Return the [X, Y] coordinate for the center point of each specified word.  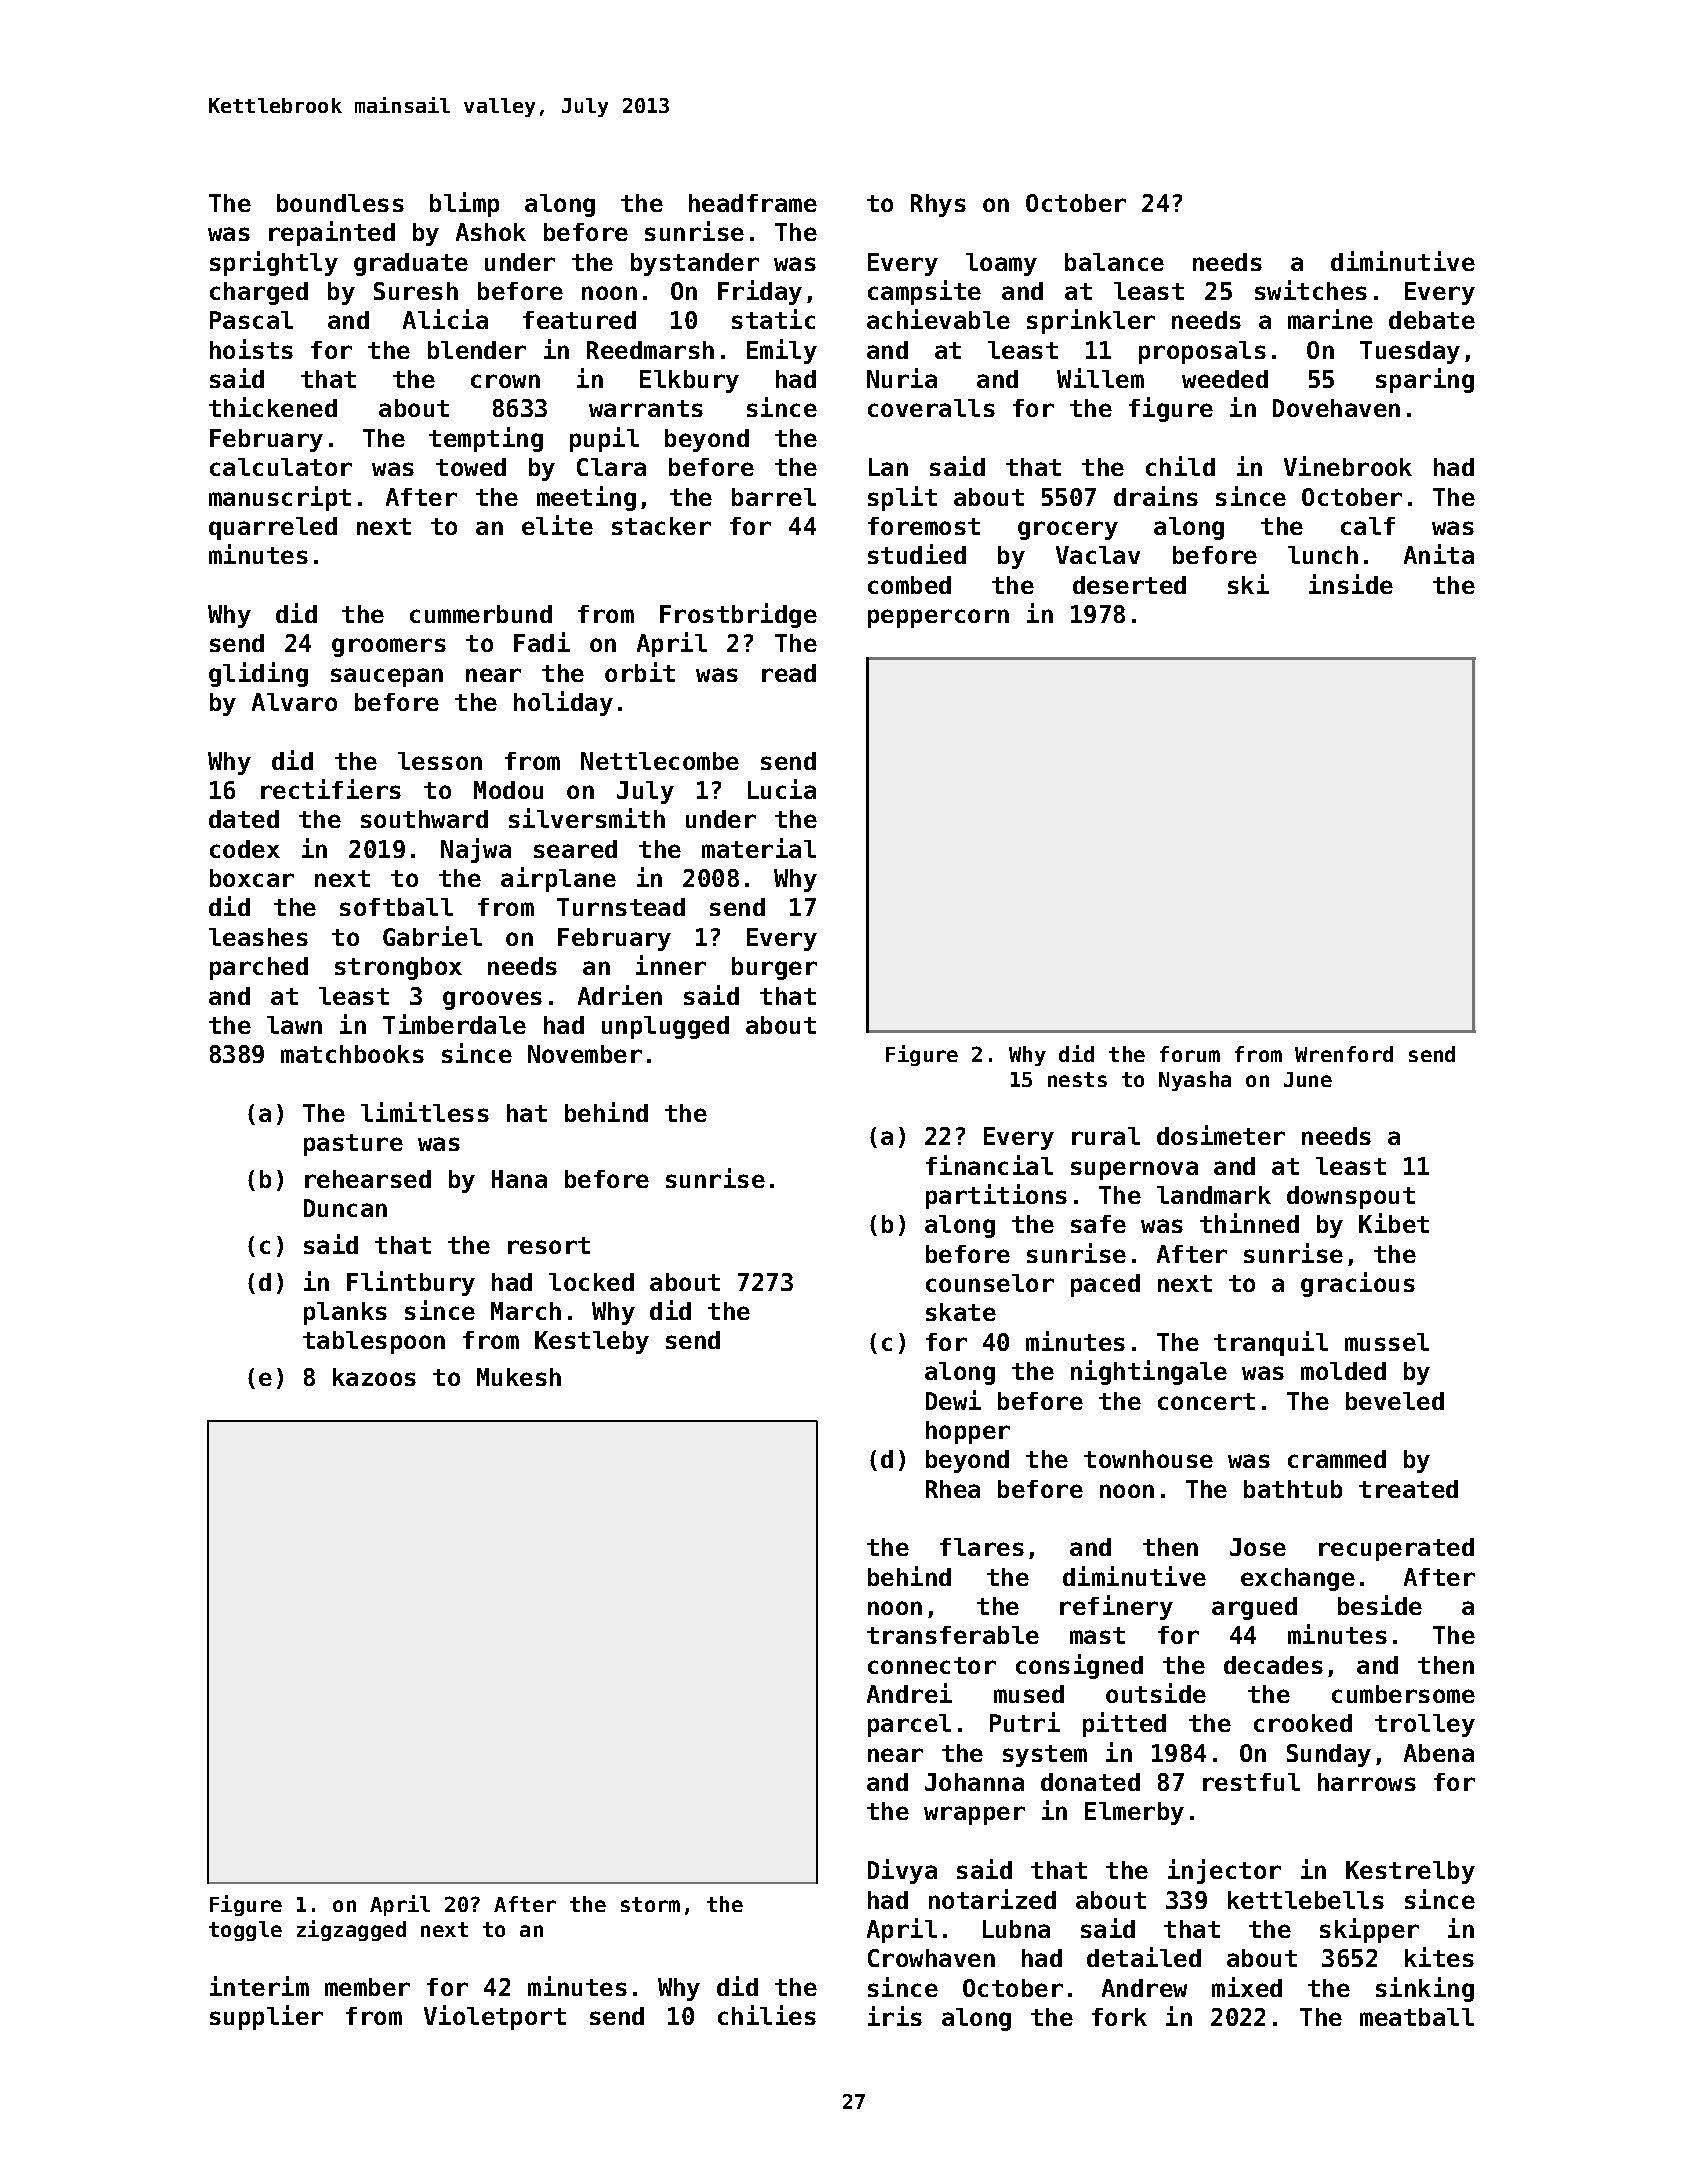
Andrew [1144, 1988]
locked [591, 1282]
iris [895, 2016]
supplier [266, 2017]
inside [1351, 584]
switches [1311, 290]
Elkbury [689, 381]
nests [1077, 1079]
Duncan [345, 1208]
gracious [1358, 1284]
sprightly [274, 263]
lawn [294, 1025]
